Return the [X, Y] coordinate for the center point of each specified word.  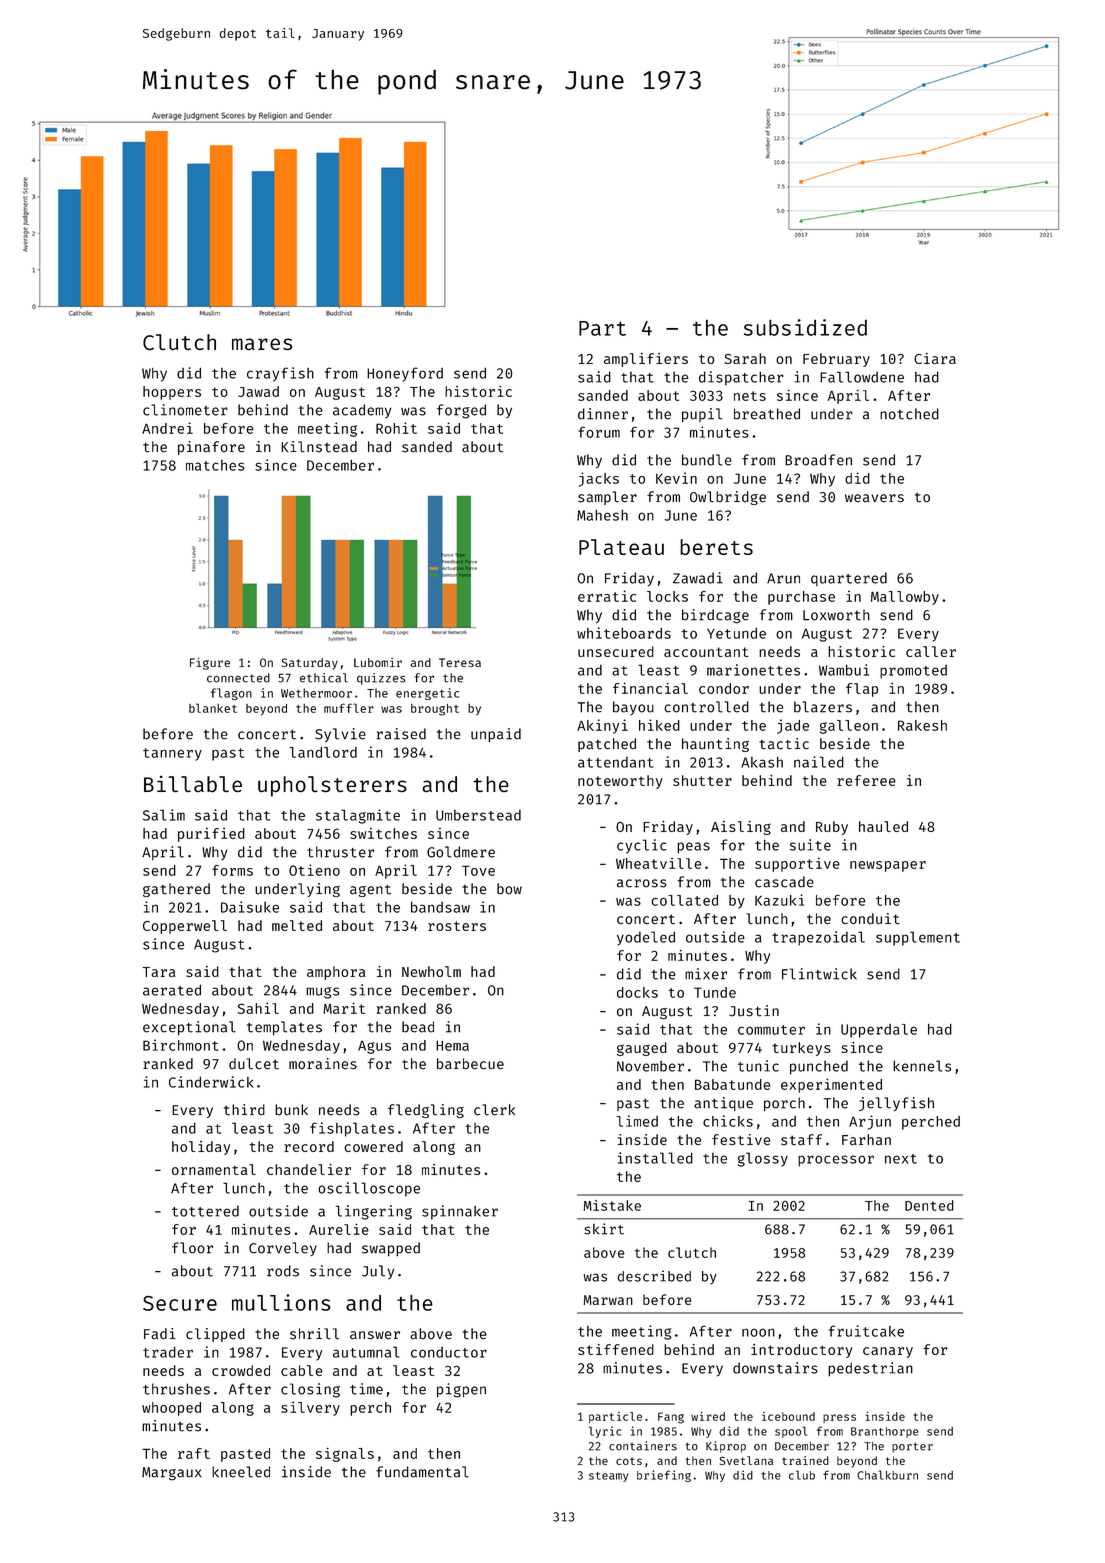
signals [345, 1455]
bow [509, 889]
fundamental [422, 1472]
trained [805, 1460]
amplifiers [646, 360]
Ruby [832, 828]
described [654, 1276]
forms [232, 870]
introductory [801, 1351]
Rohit [396, 428]
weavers [874, 498]
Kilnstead [319, 447]
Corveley [283, 1249]
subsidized [805, 327]
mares [262, 344]
